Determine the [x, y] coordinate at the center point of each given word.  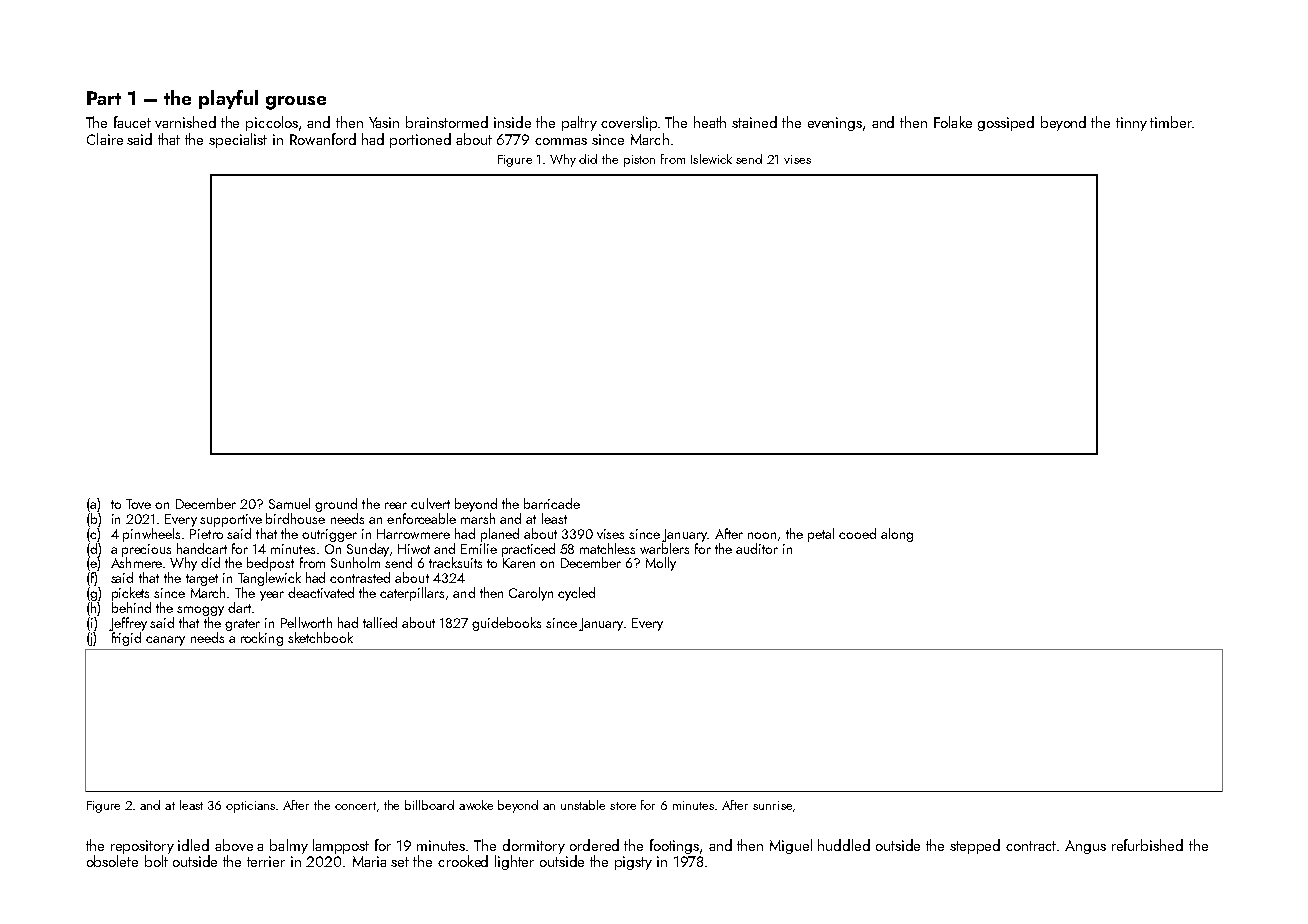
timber [1171, 122]
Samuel [289, 503]
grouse [296, 103]
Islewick [711, 159]
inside [512, 122]
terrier [266, 861]
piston [639, 161]
